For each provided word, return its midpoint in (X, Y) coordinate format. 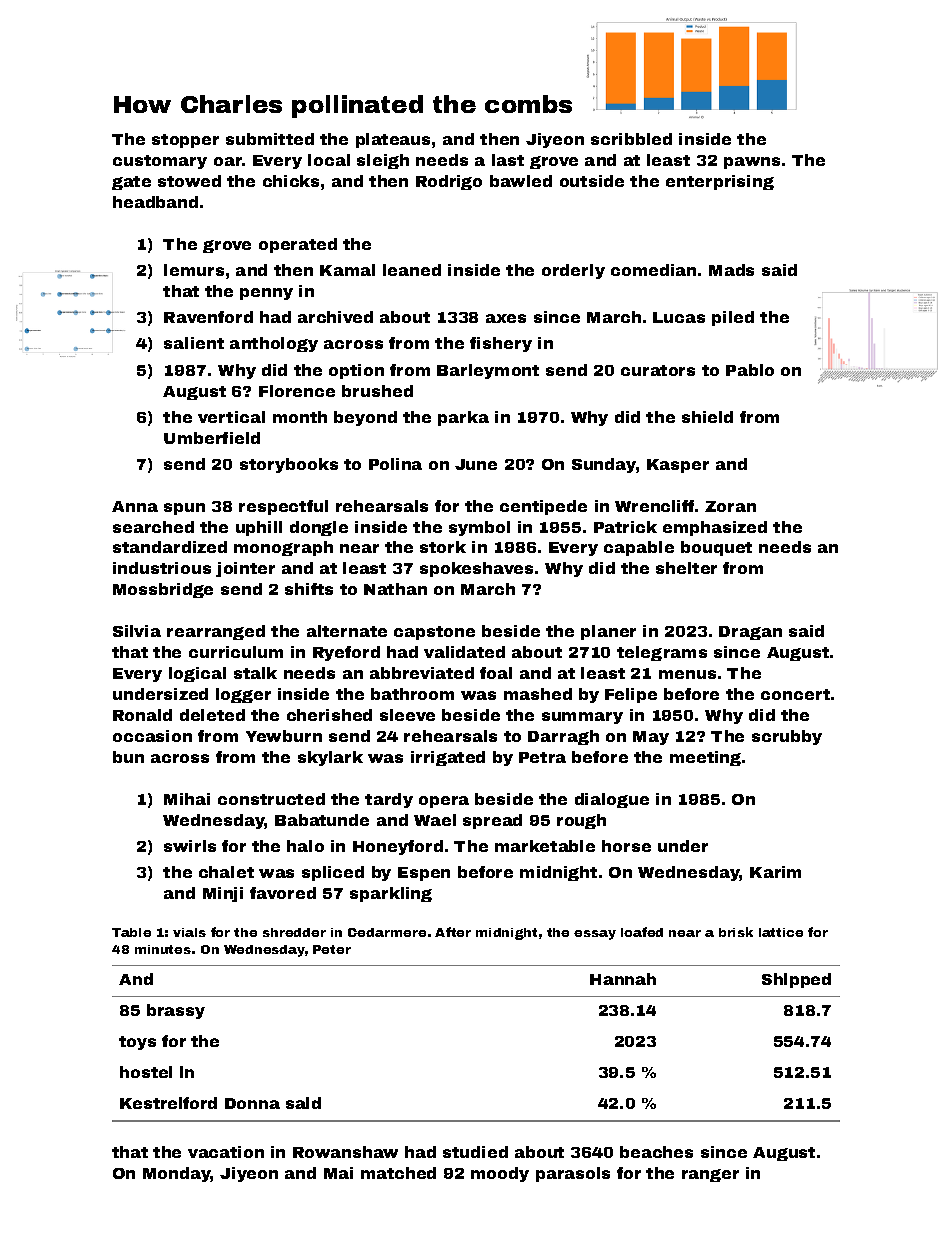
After (453, 932)
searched (153, 527)
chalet (226, 872)
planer (608, 632)
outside (592, 181)
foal (496, 673)
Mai (338, 1173)
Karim (775, 872)
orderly (573, 271)
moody (500, 1174)
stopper (185, 141)
